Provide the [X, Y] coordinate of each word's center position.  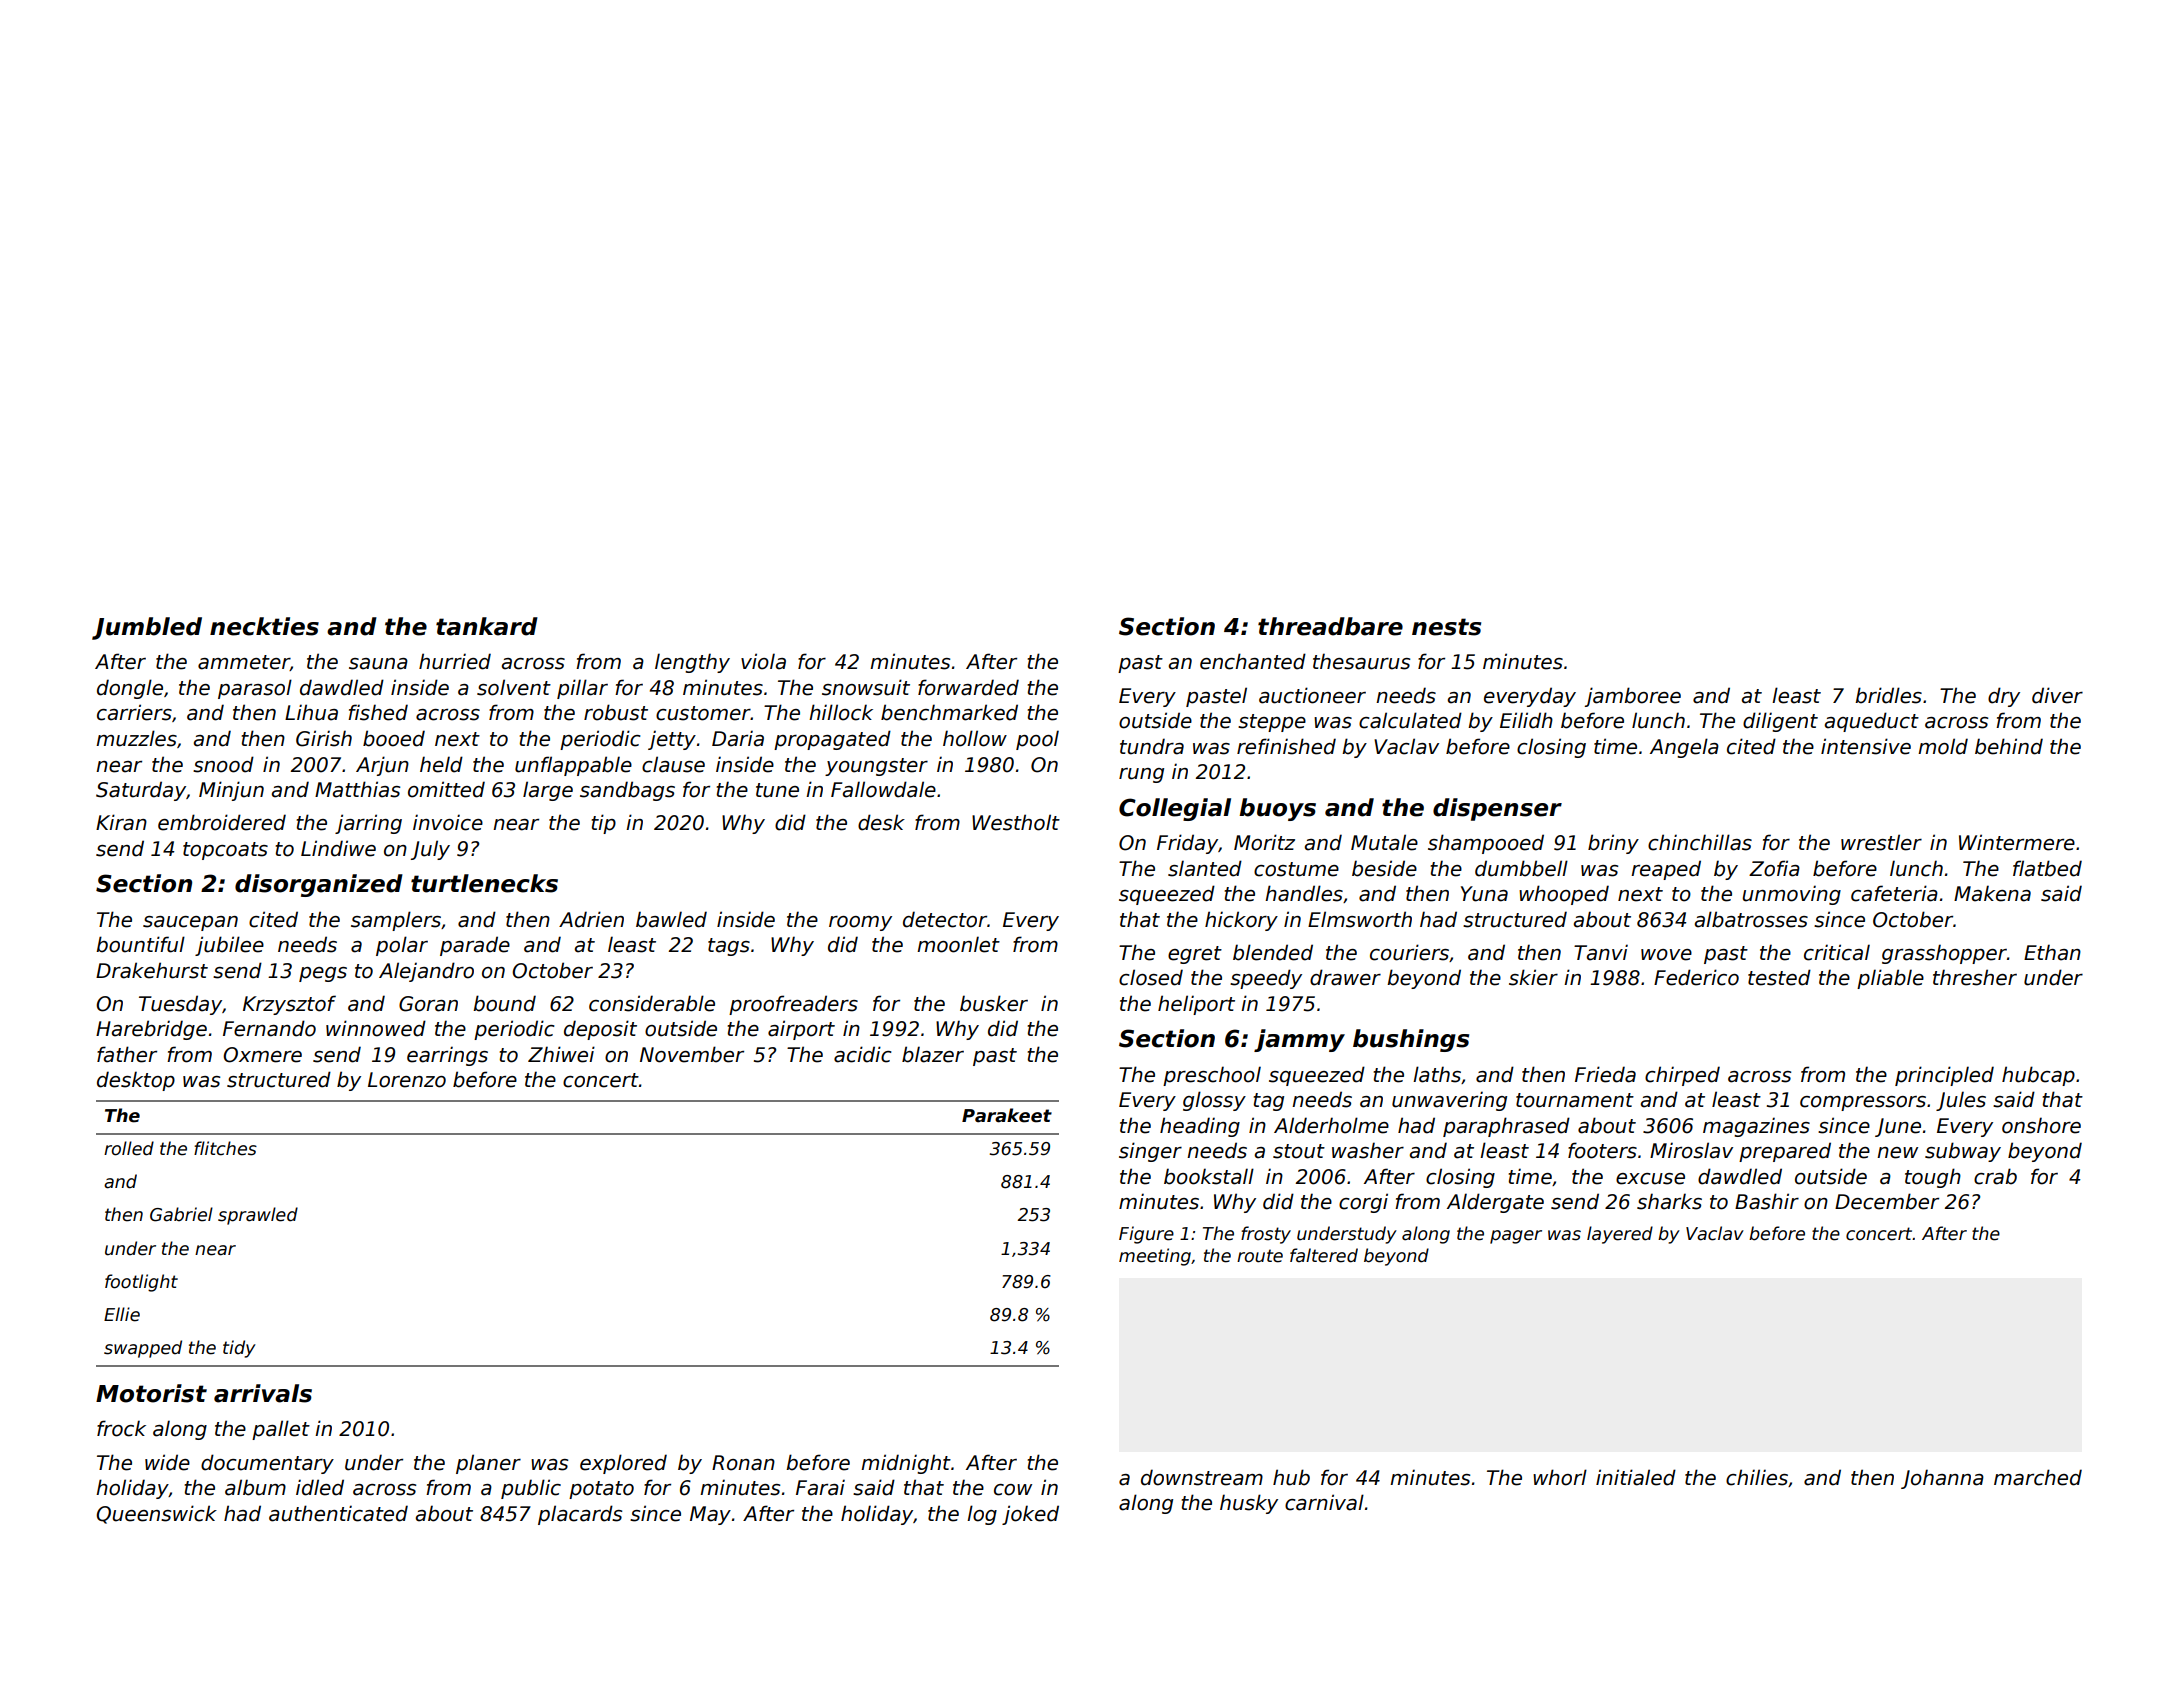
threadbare [1330, 626]
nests [1446, 627]
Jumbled [147, 628]
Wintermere [2017, 842]
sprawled [258, 1216]
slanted [1205, 868]
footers [1602, 1150]
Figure [1146, 1235]
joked [1030, 1515]
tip [604, 824]
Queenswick [156, 1514]
